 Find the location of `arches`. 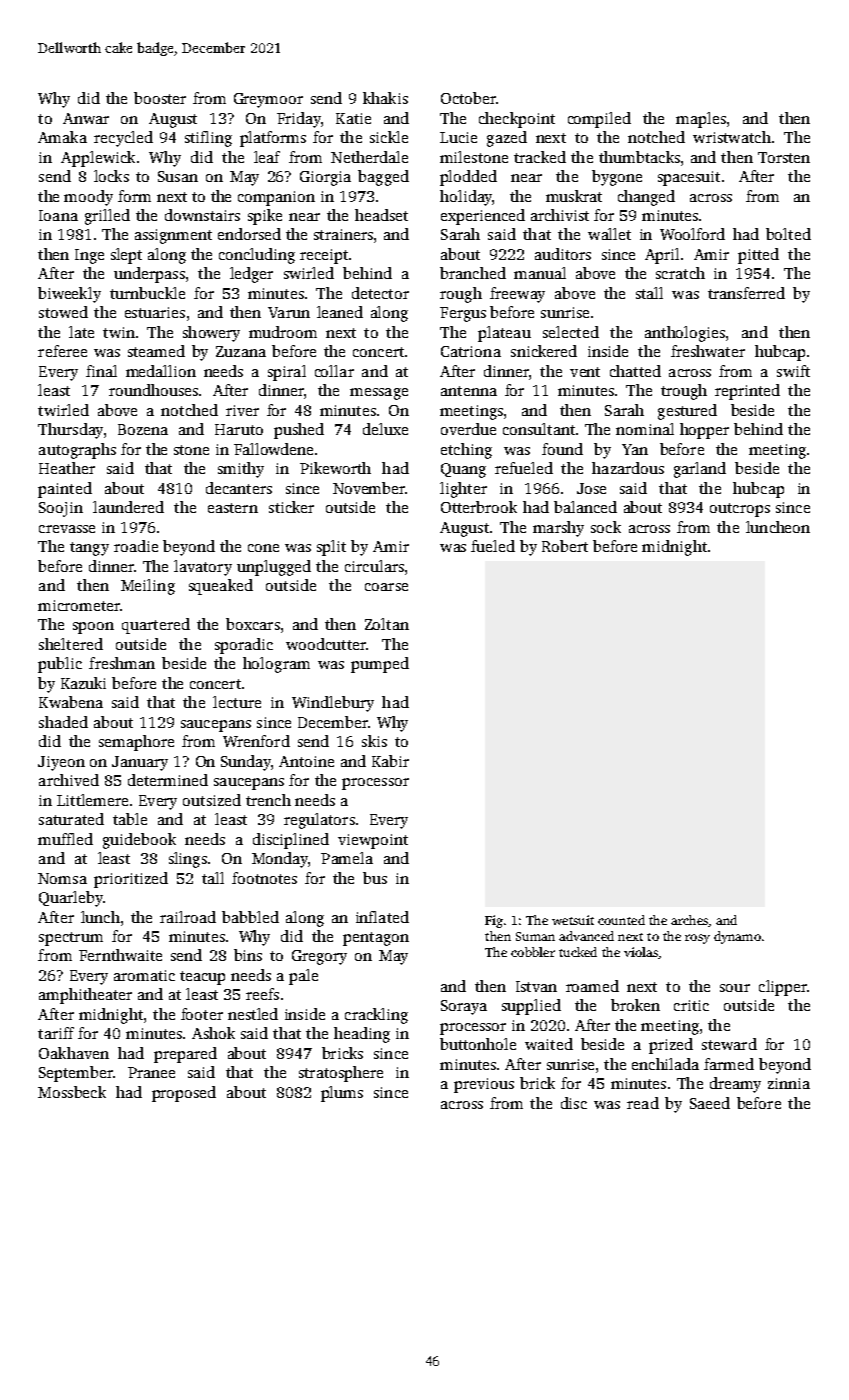

arches is located at coordinates (690, 921).
